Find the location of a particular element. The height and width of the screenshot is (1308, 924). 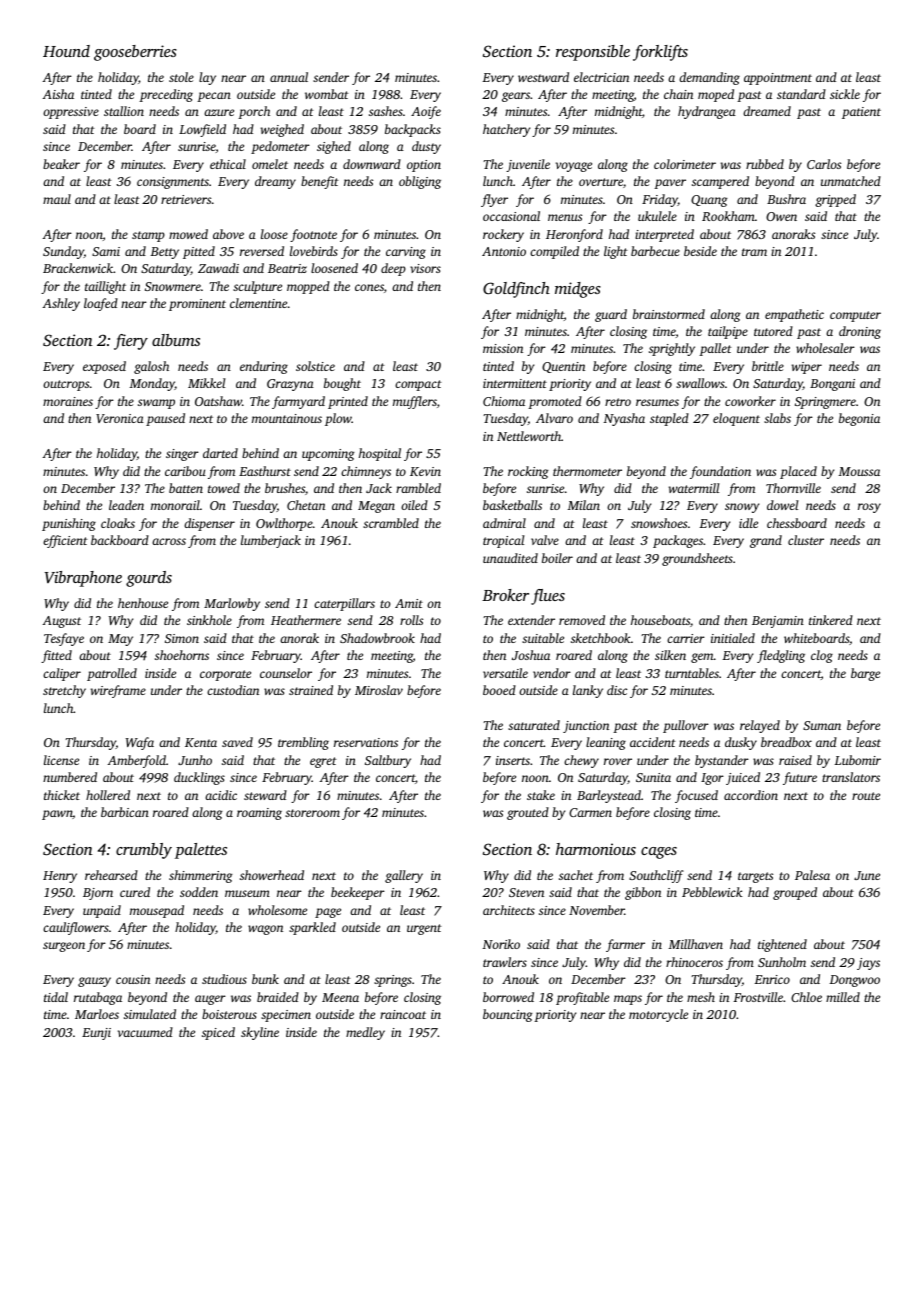

Aoife is located at coordinates (426, 112).
